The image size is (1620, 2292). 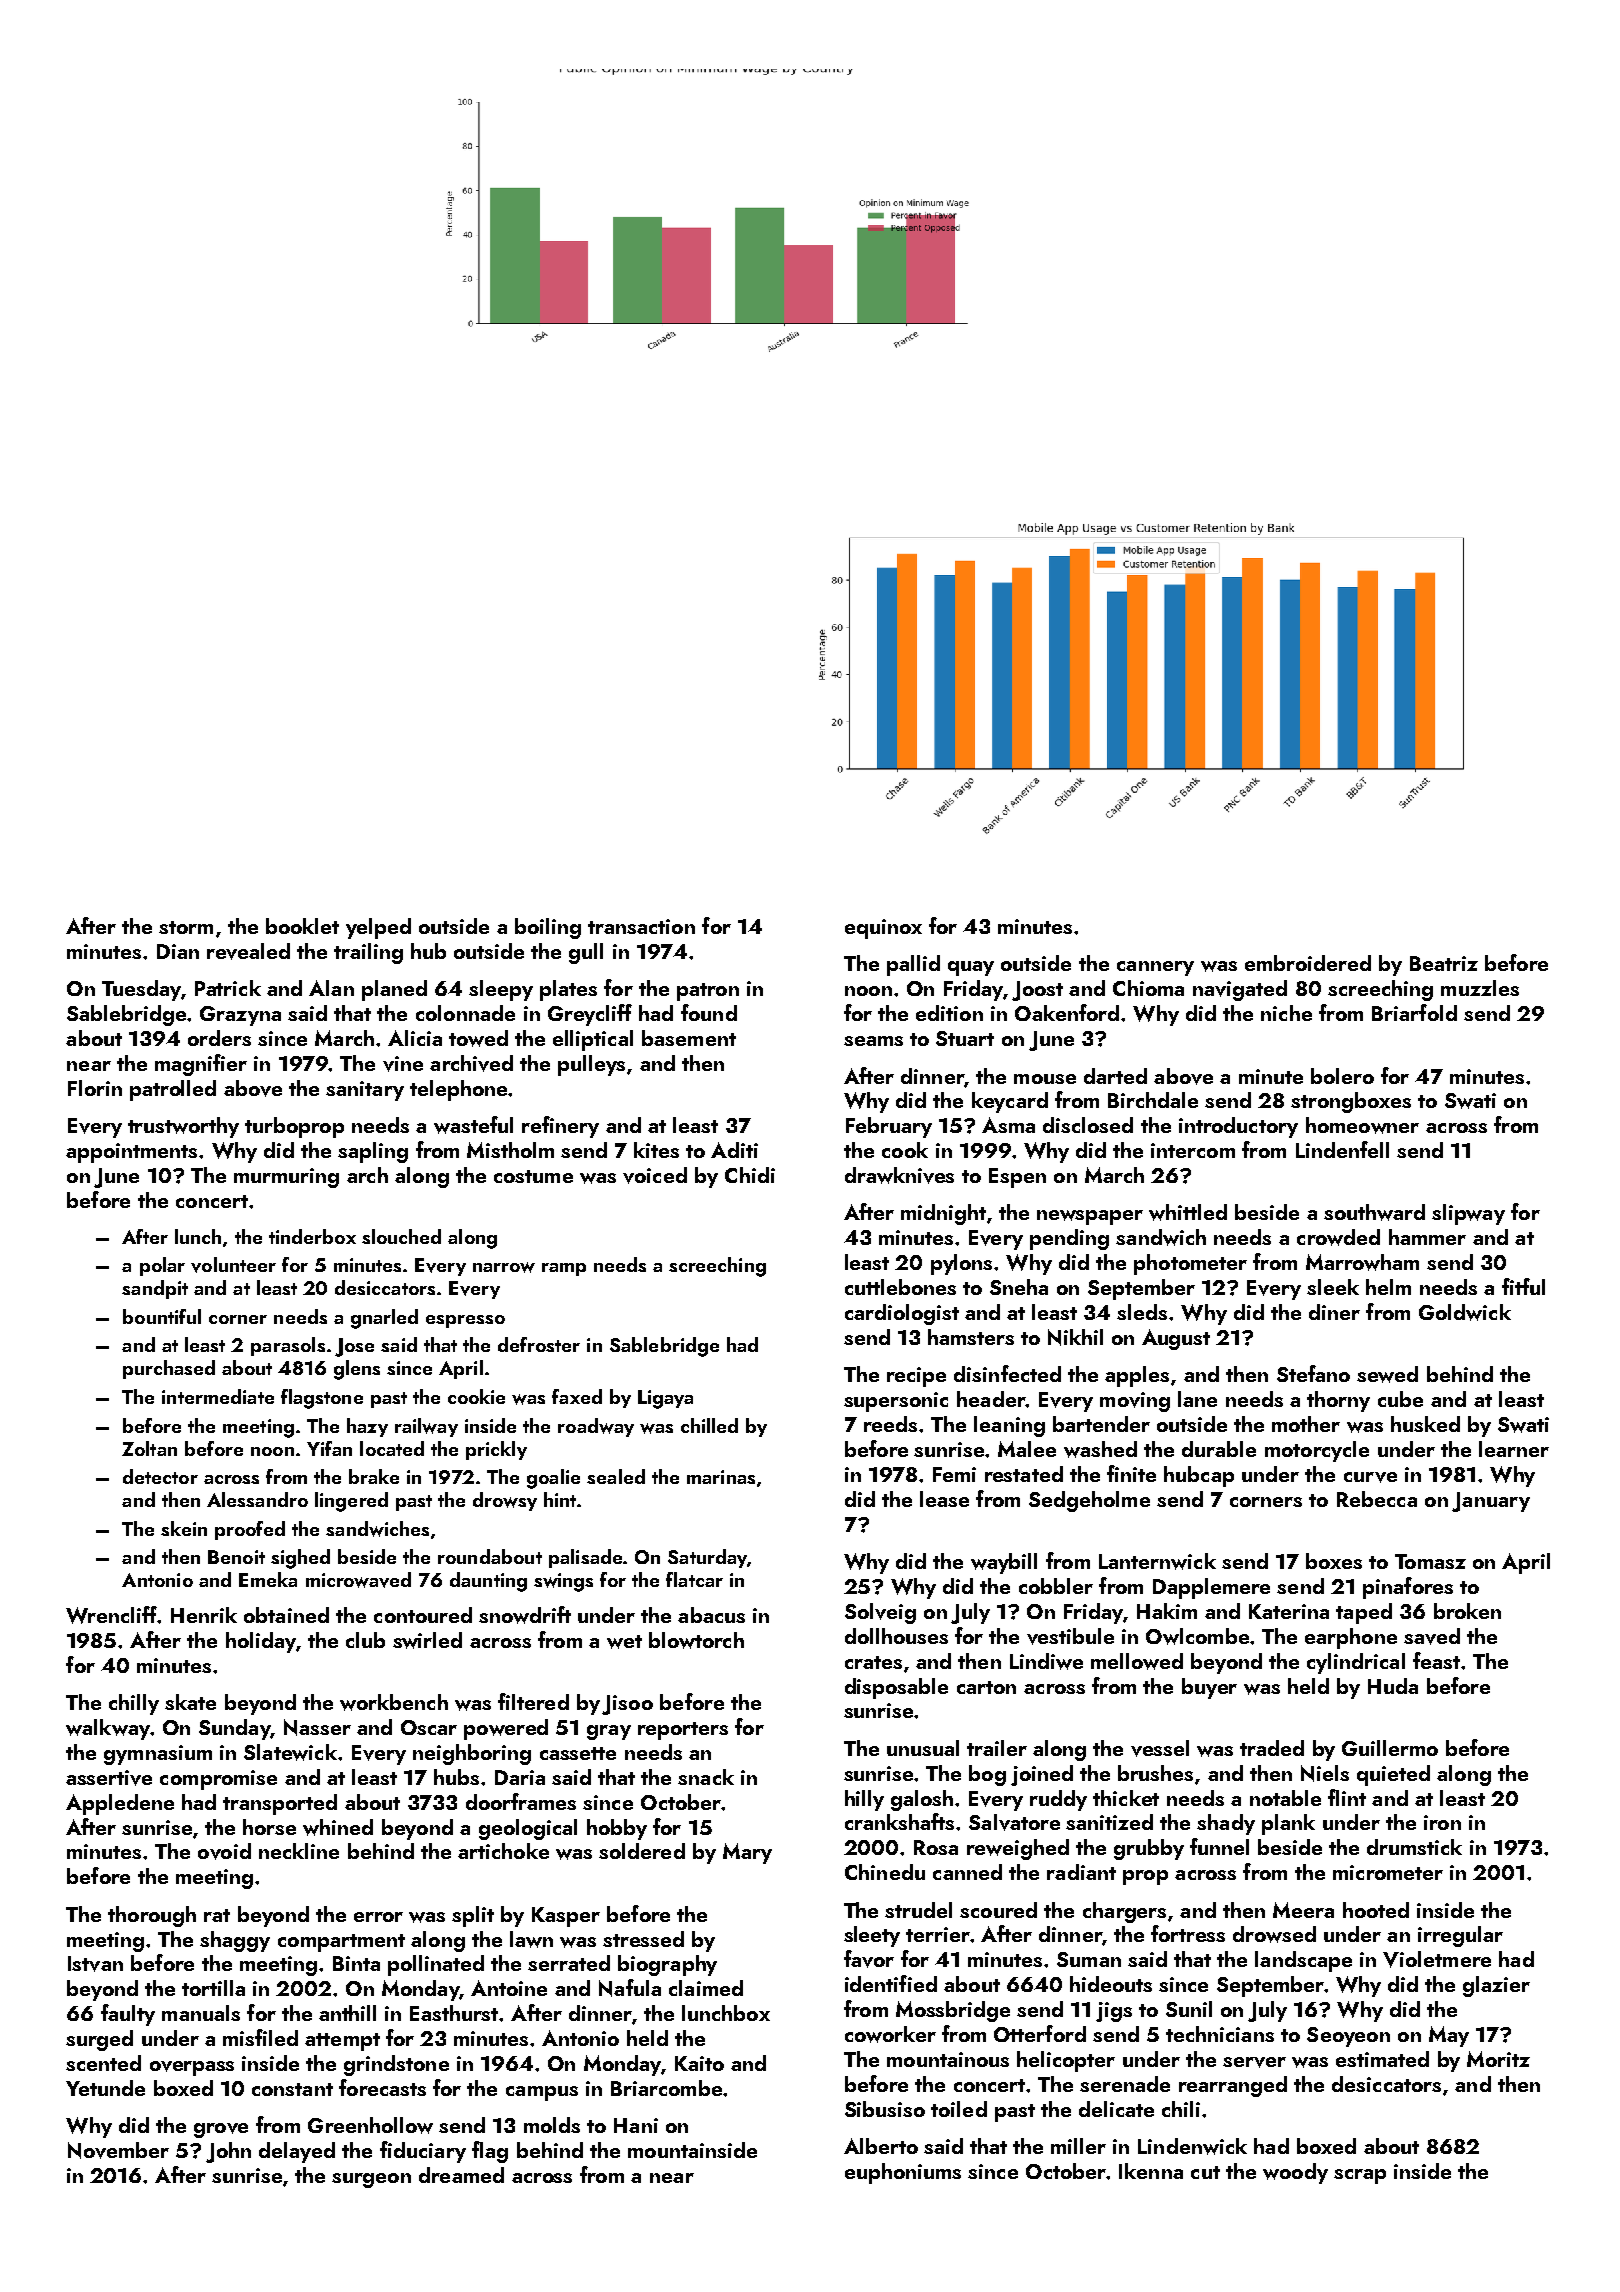 I want to click on Moritz, so click(x=1498, y=2059).
